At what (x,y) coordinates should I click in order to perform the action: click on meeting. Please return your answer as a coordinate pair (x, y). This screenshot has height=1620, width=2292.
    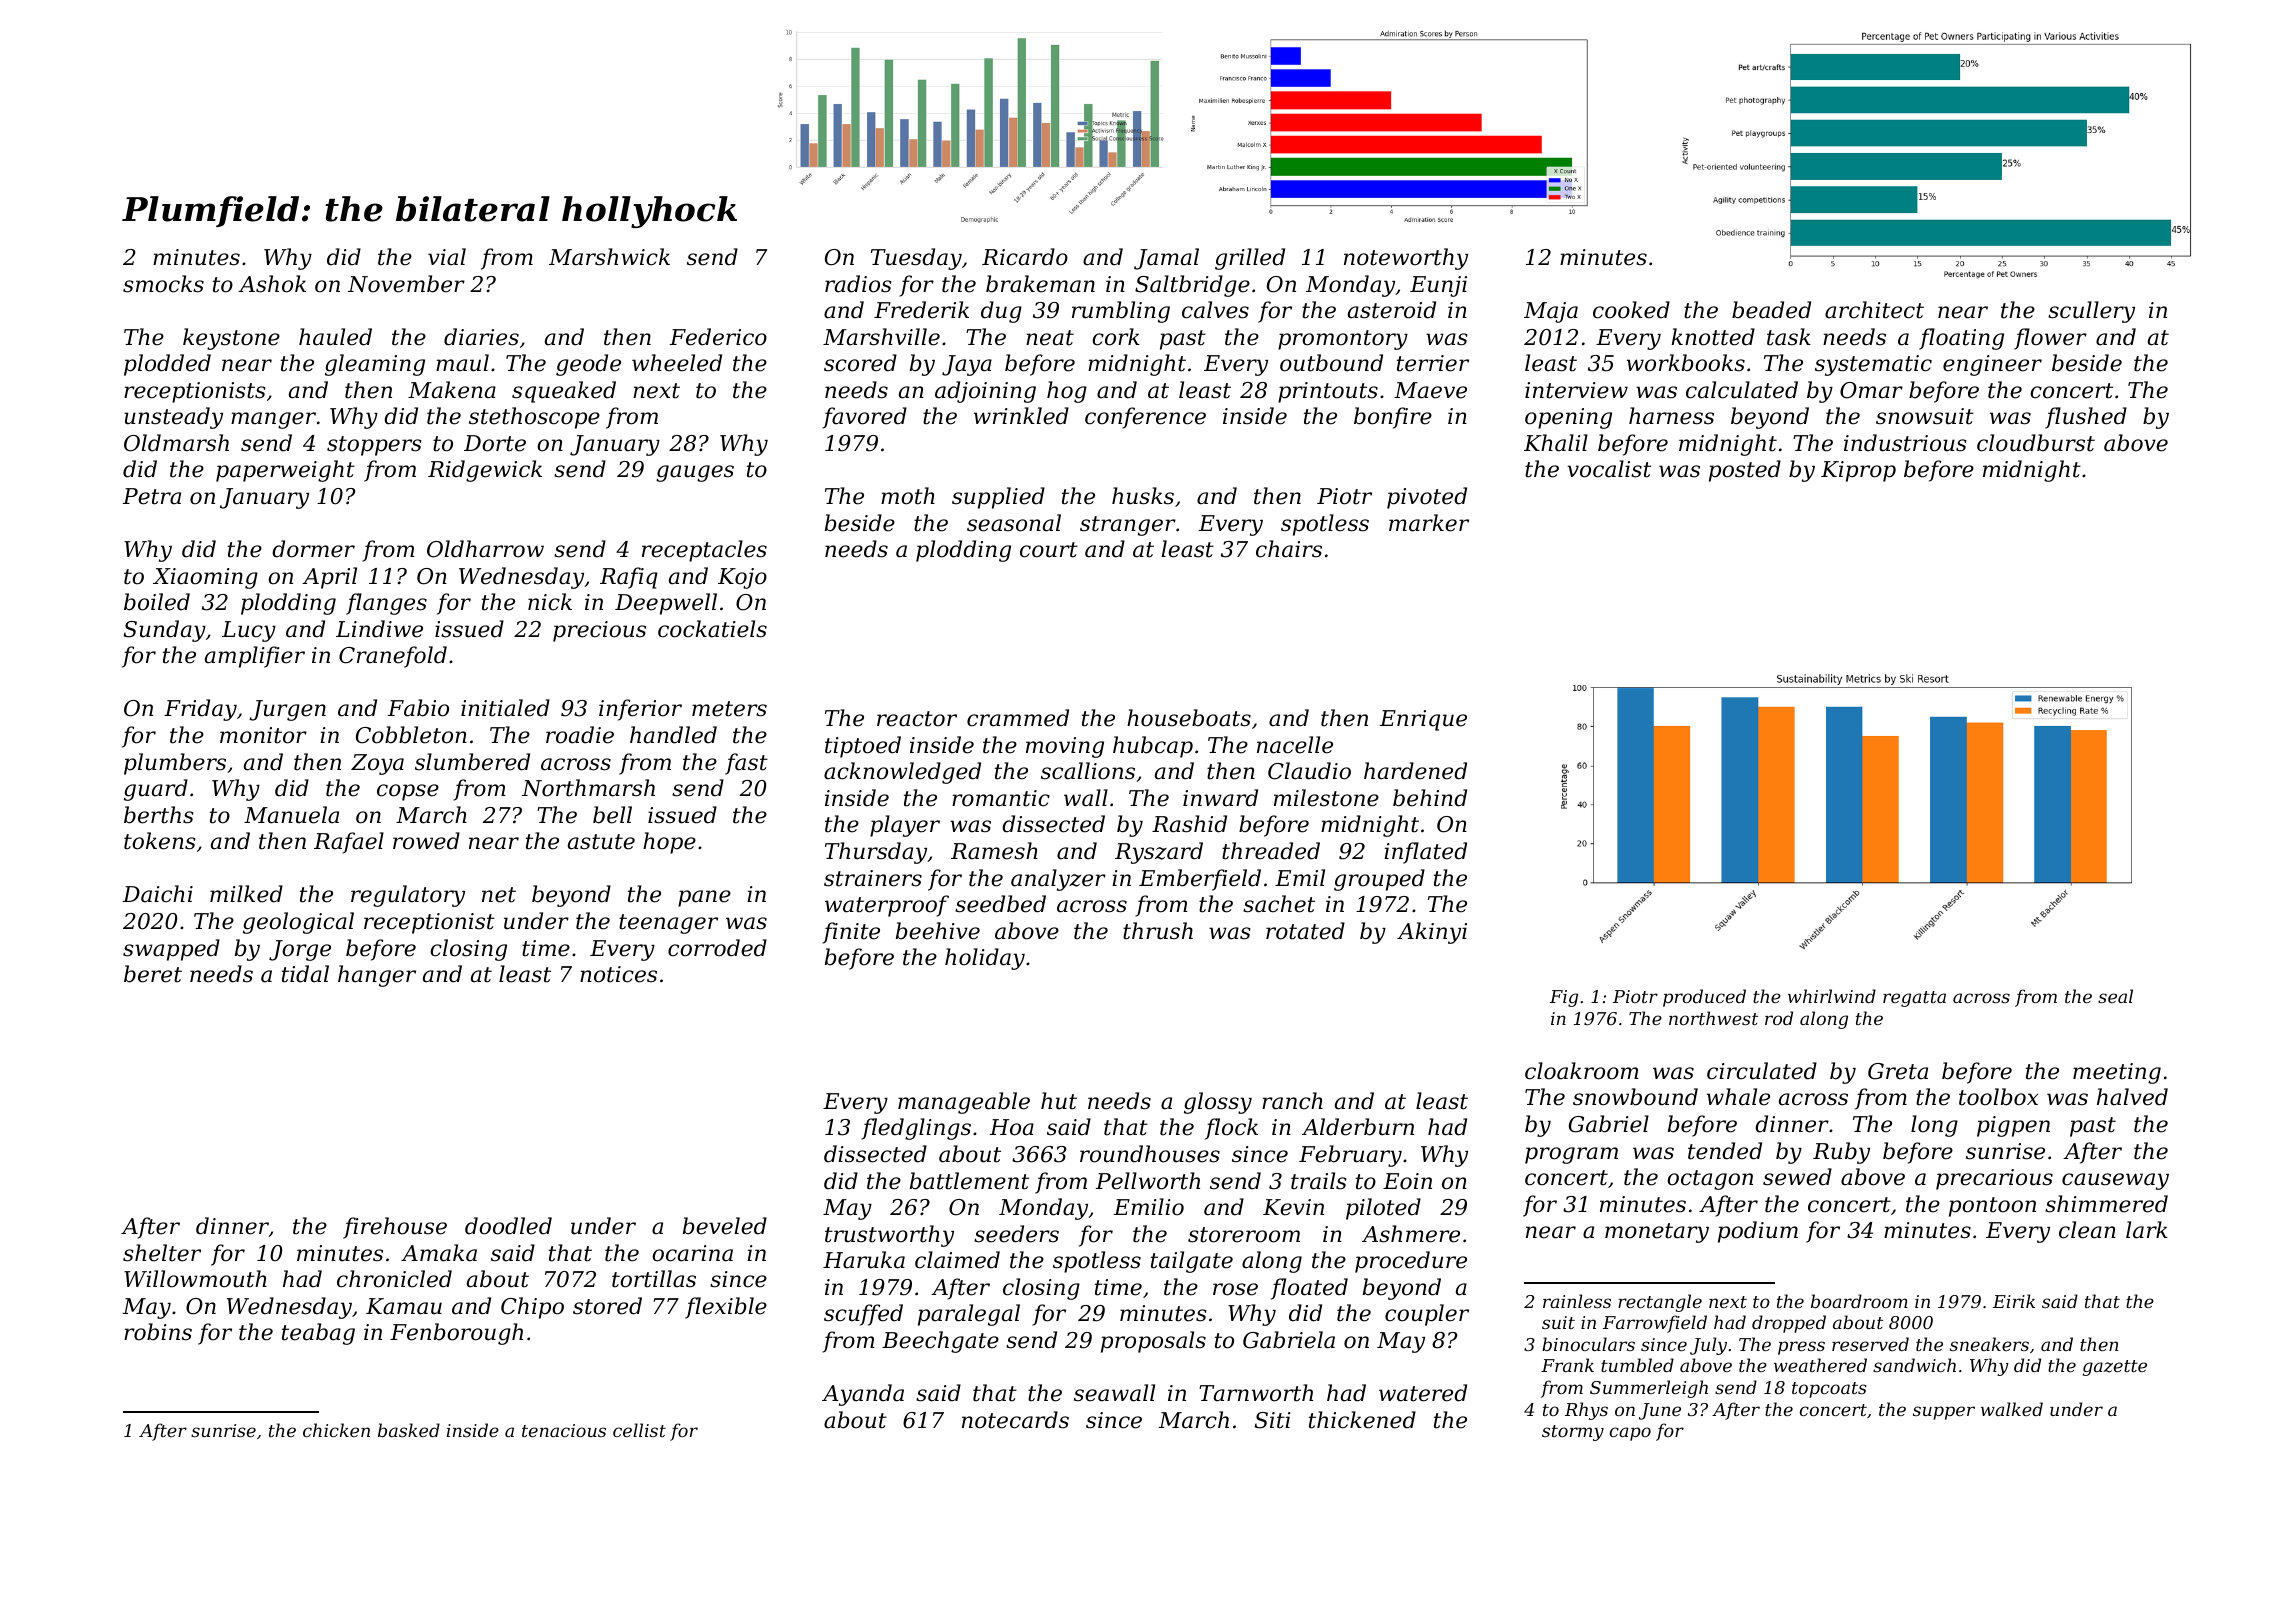
    Looking at the image, I should click on (2117, 1073).
